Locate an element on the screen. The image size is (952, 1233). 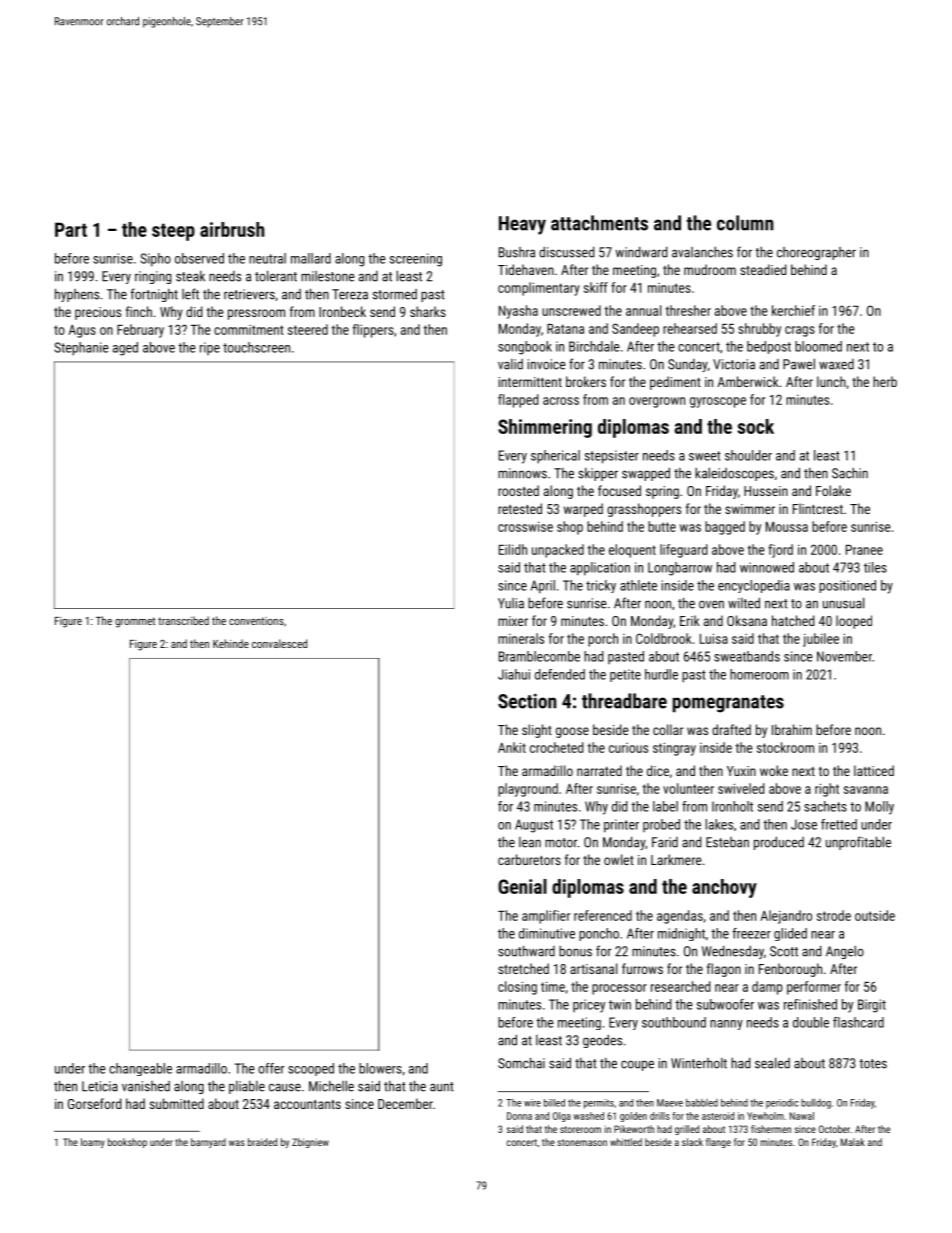
conventions is located at coordinates (256, 621).
